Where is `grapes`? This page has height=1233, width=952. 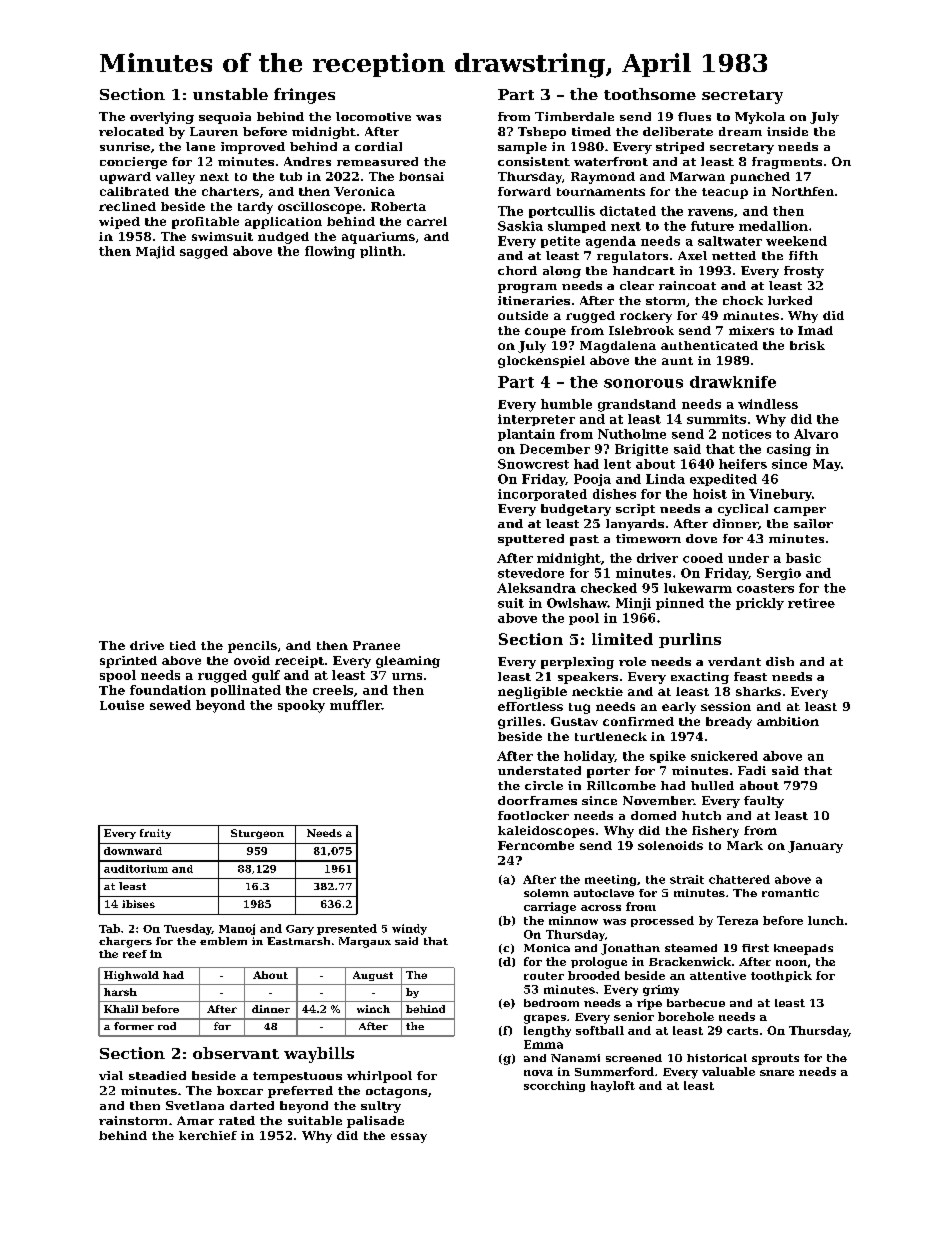
grapes is located at coordinates (545, 1019).
